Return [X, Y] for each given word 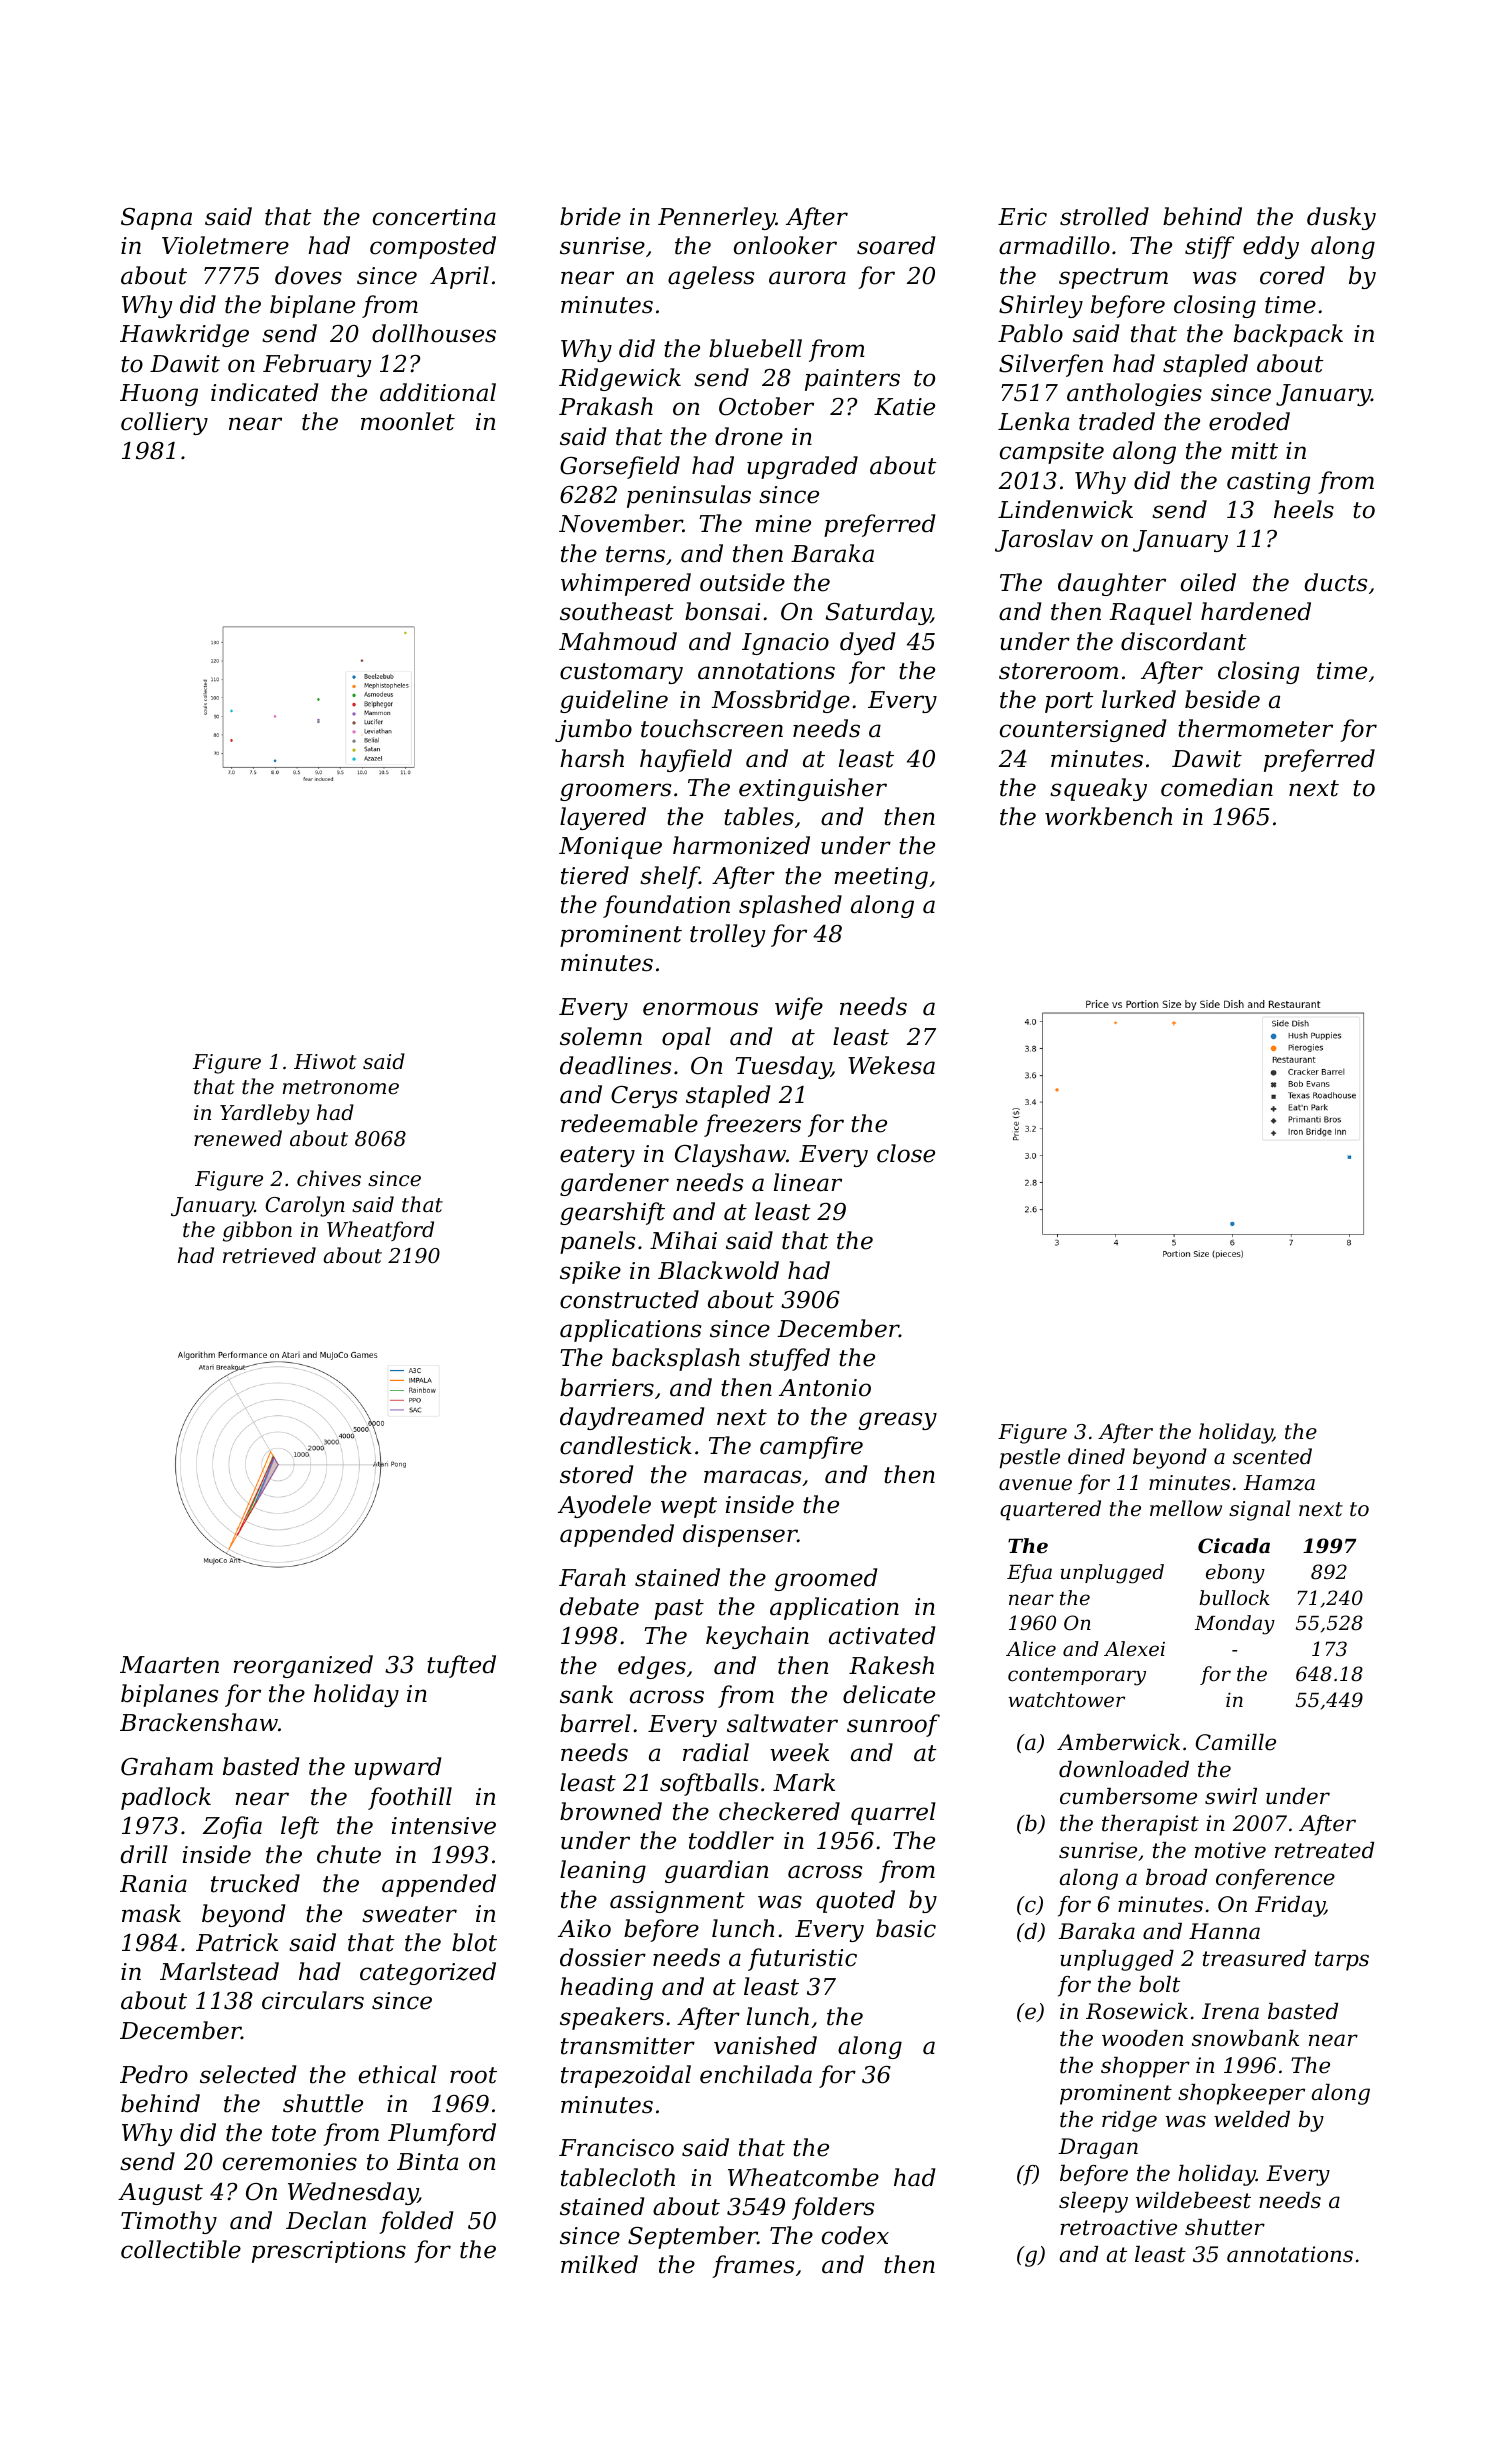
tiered [595, 875]
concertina [434, 217]
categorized [428, 1973]
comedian [1217, 787]
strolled [1104, 216]
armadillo [1054, 245]
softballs [709, 1784]
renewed [238, 1138]
